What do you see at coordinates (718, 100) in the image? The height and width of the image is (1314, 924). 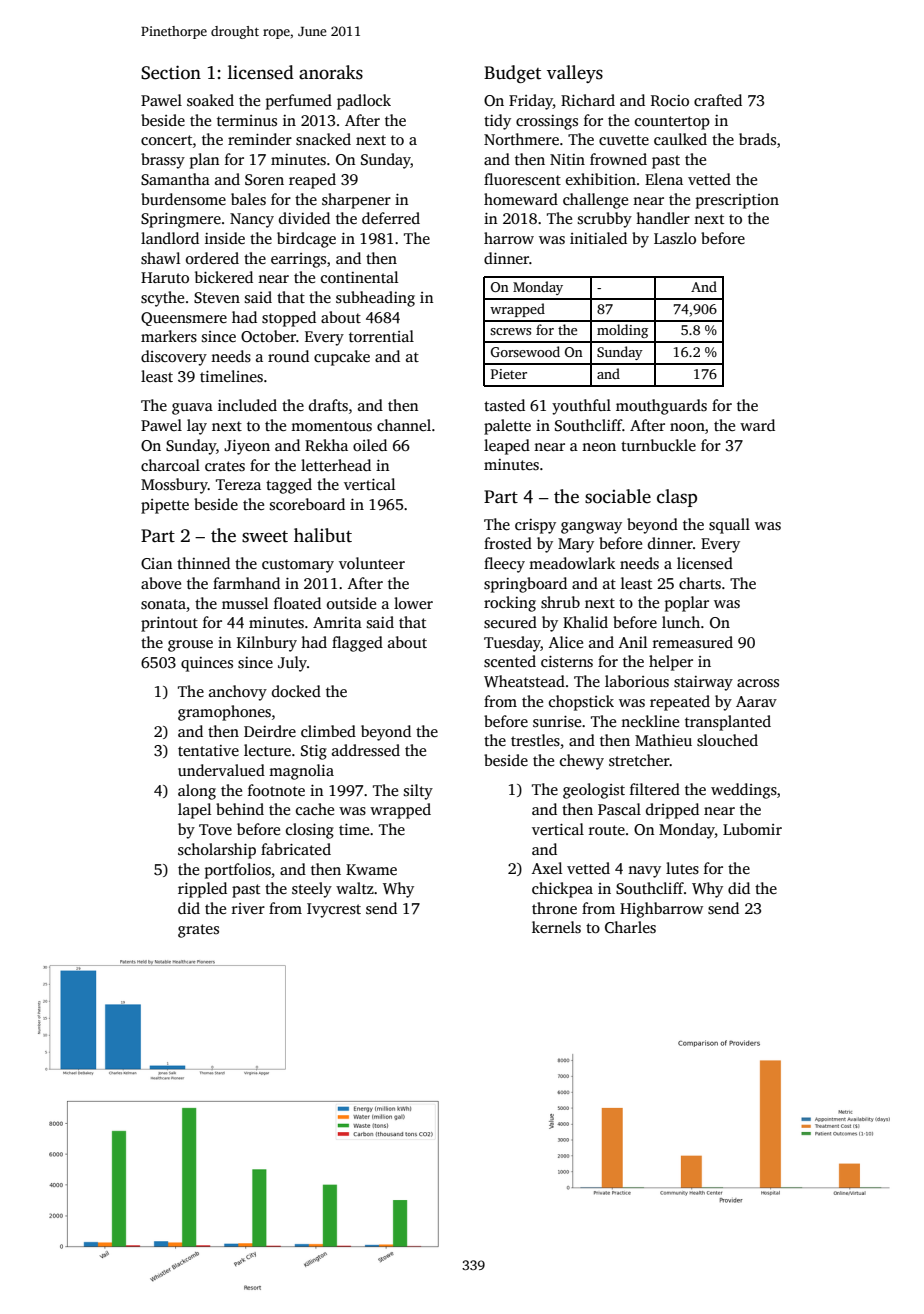 I see `crafted` at bounding box center [718, 100].
